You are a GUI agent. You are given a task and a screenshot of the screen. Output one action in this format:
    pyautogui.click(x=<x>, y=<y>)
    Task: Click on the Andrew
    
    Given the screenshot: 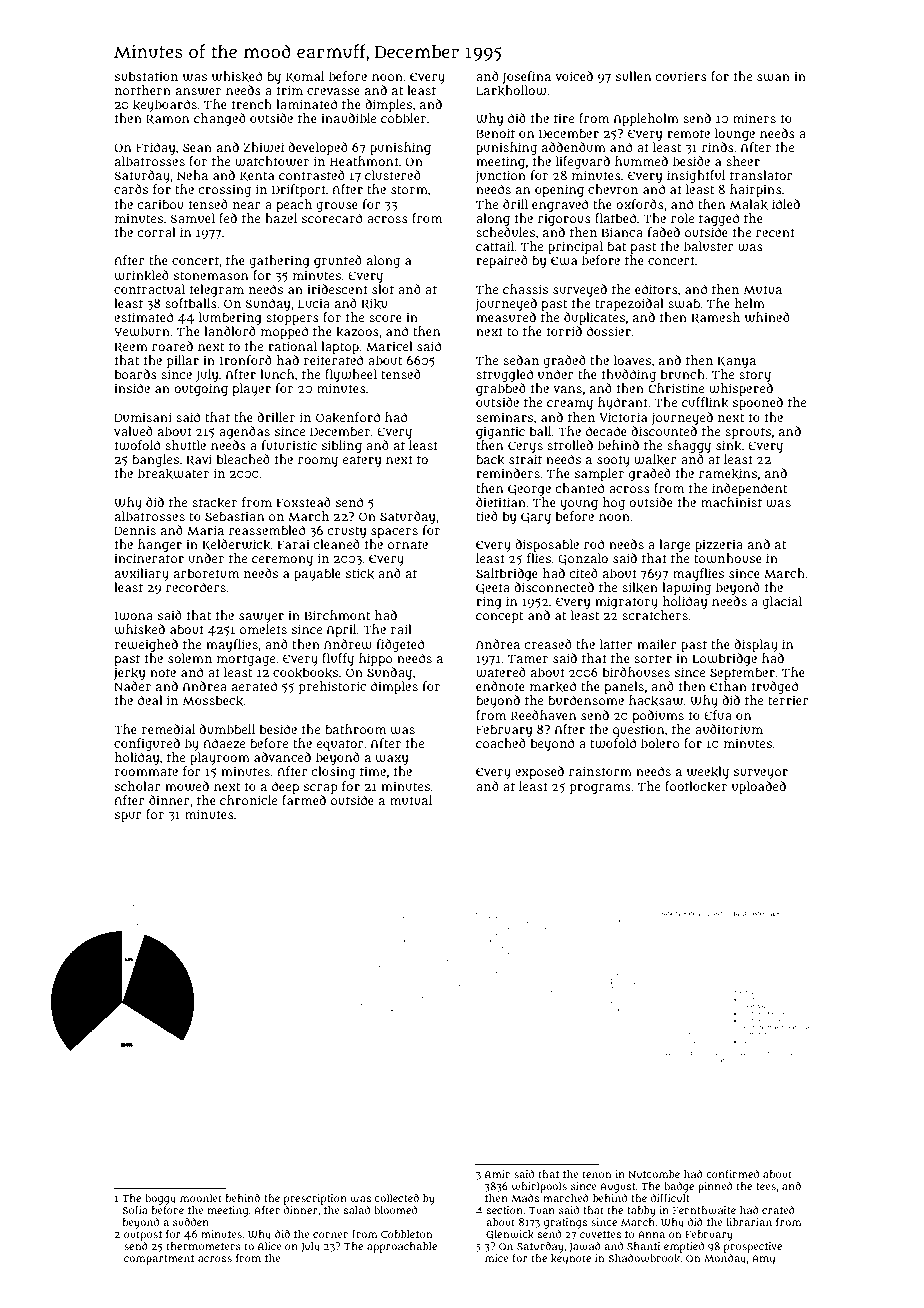 What is the action you would take?
    pyautogui.click(x=348, y=644)
